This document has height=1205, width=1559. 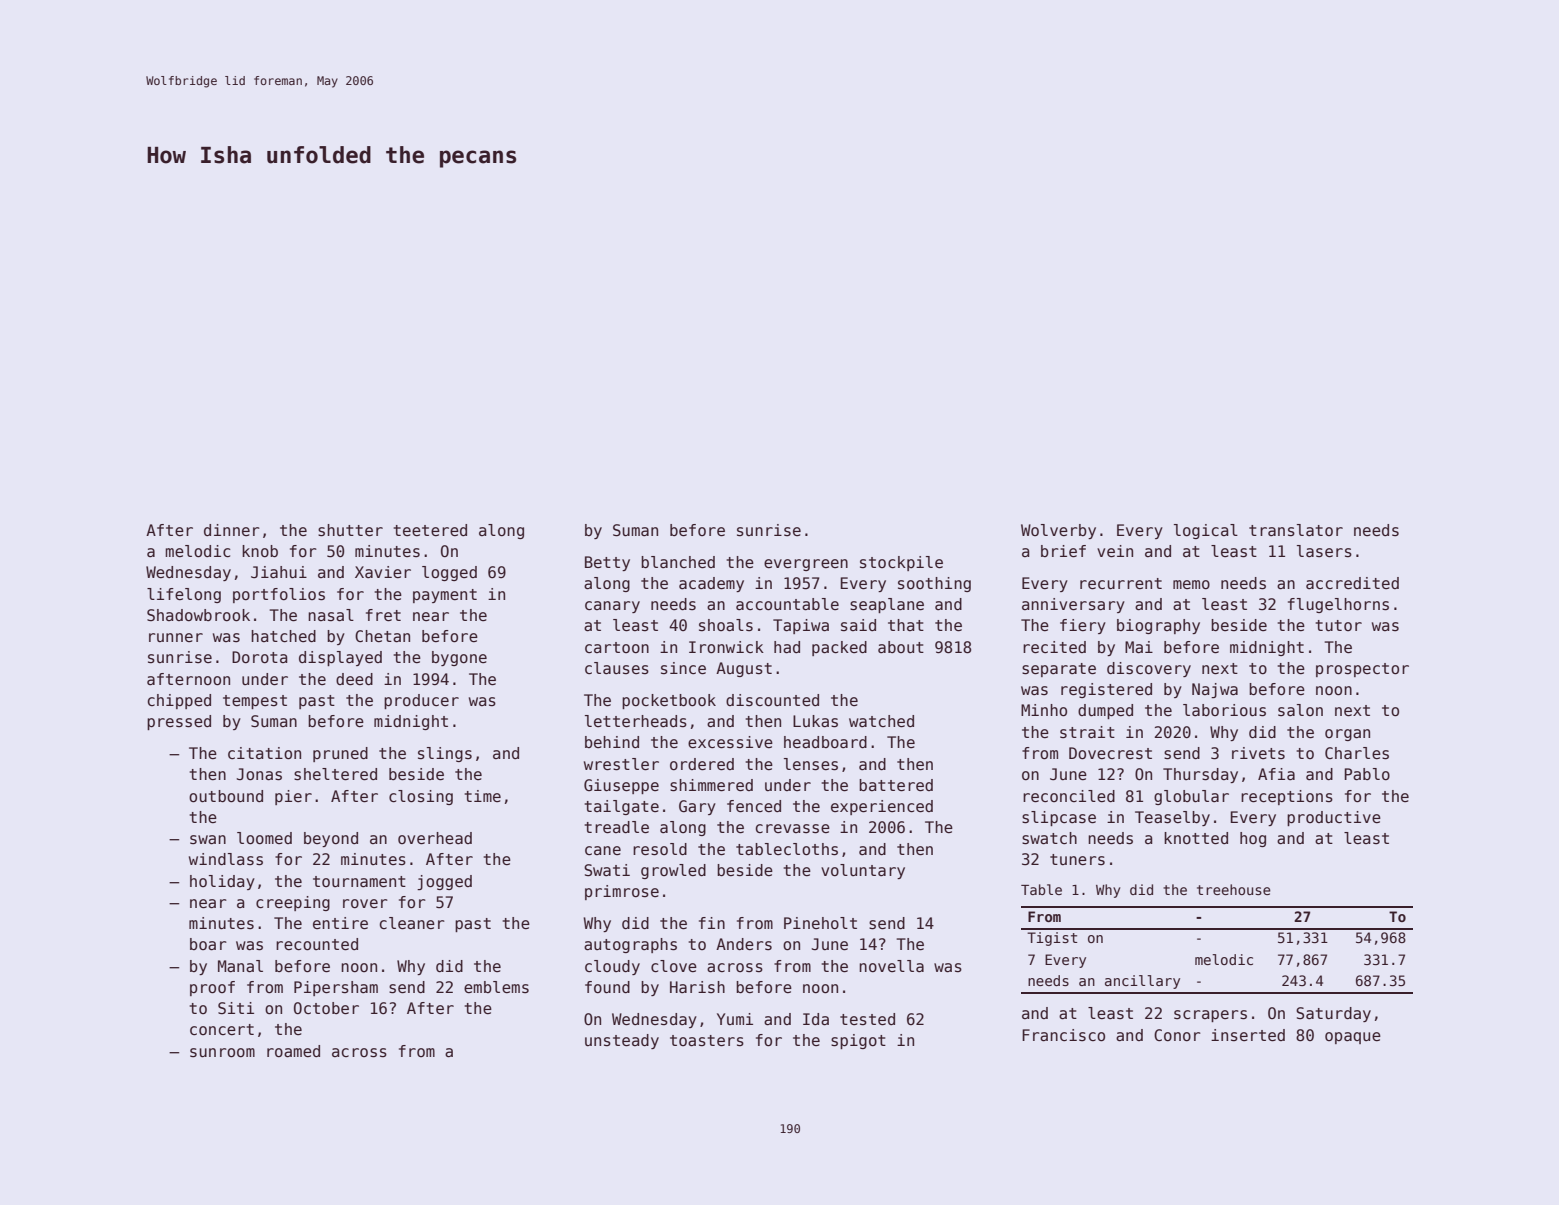 I want to click on Francisco, so click(x=1063, y=1035).
